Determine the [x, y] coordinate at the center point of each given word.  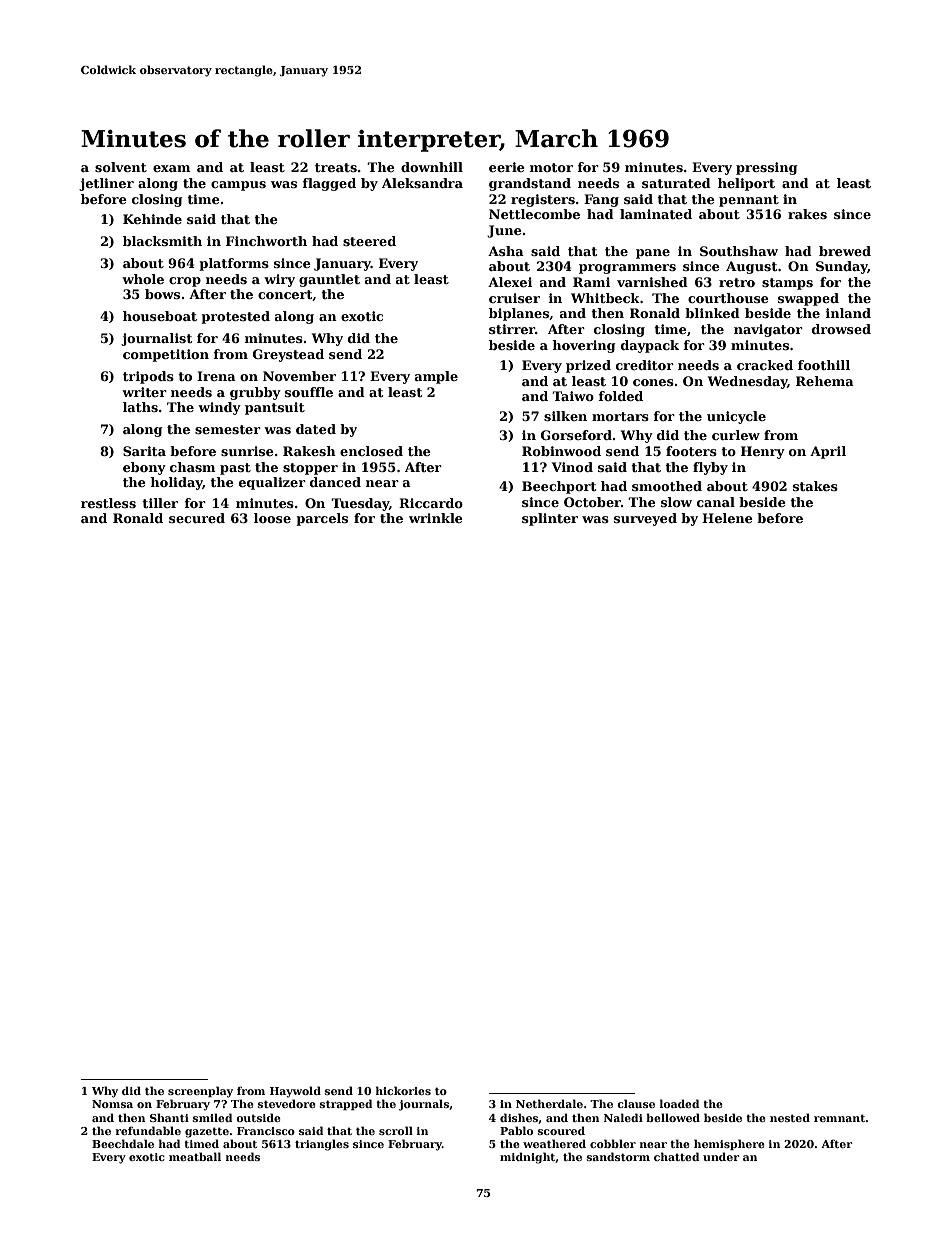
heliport [746, 184]
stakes [815, 486]
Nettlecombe [534, 214]
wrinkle [436, 518]
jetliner [106, 184]
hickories [403, 1090]
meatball [195, 1156]
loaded [679, 1103]
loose [272, 518]
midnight [528, 1158]
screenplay [200, 1092]
